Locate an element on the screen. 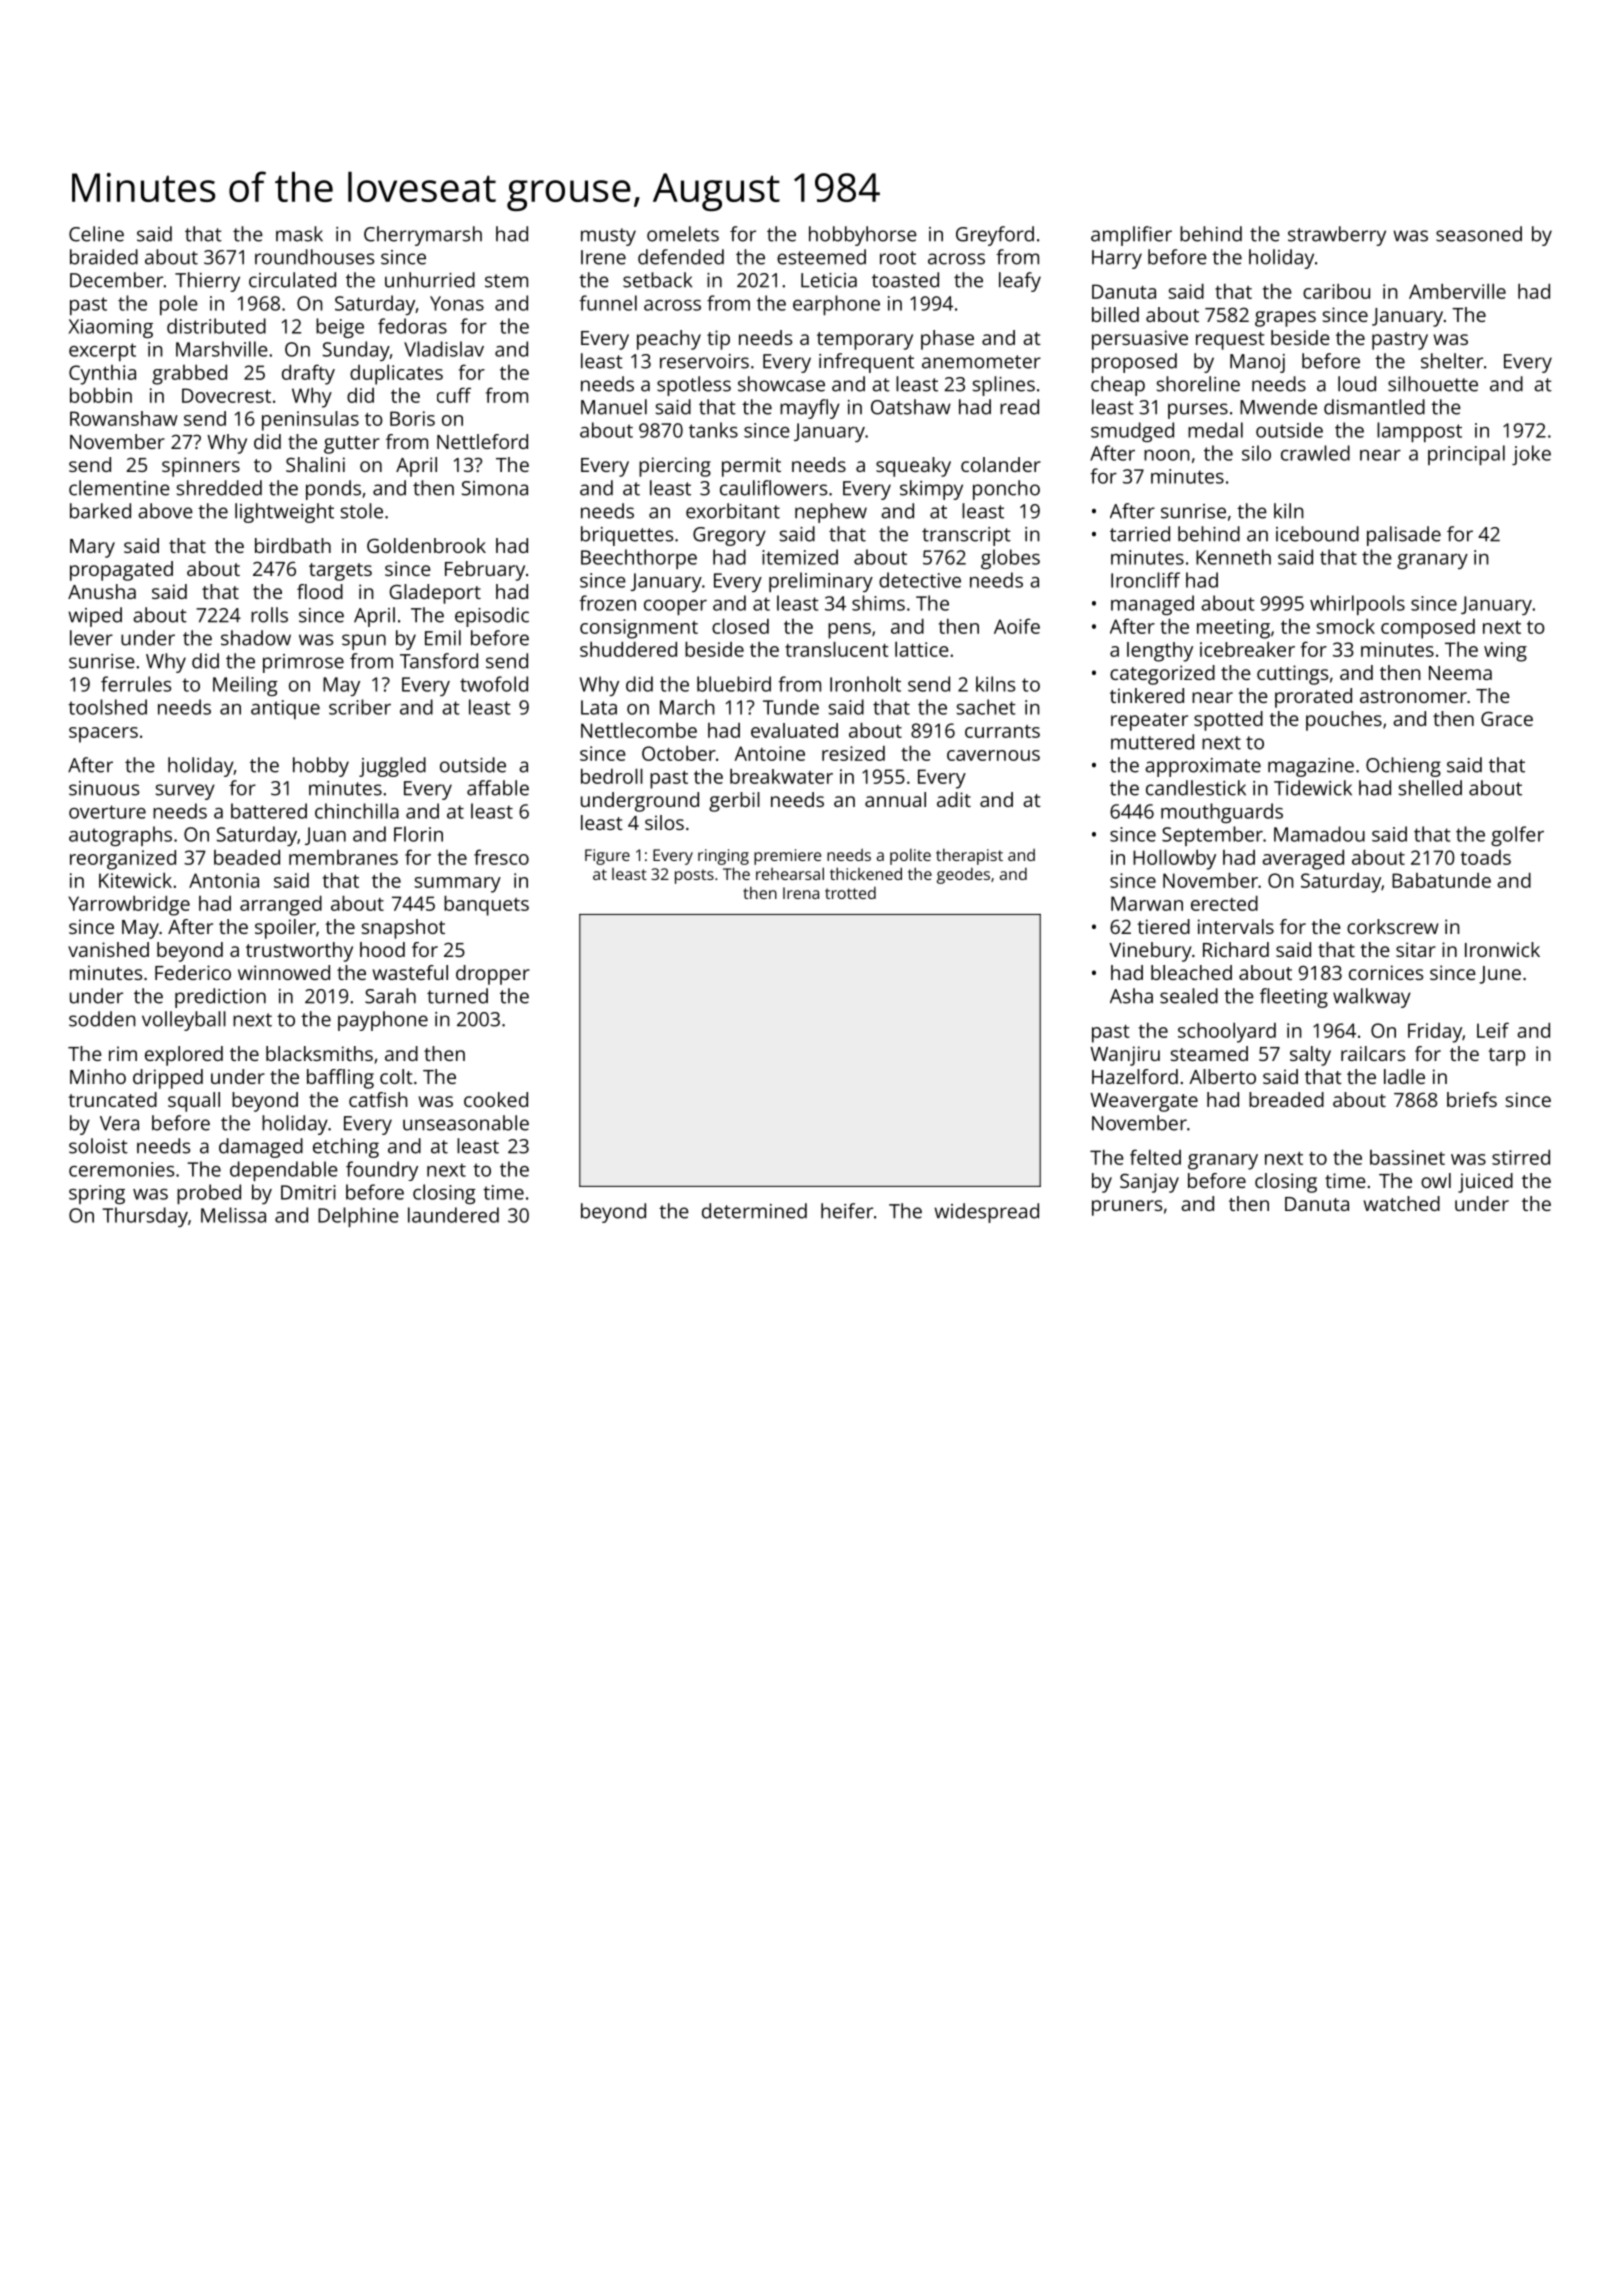 The height and width of the screenshot is (2292, 1620). damaged is located at coordinates (261, 1148).
